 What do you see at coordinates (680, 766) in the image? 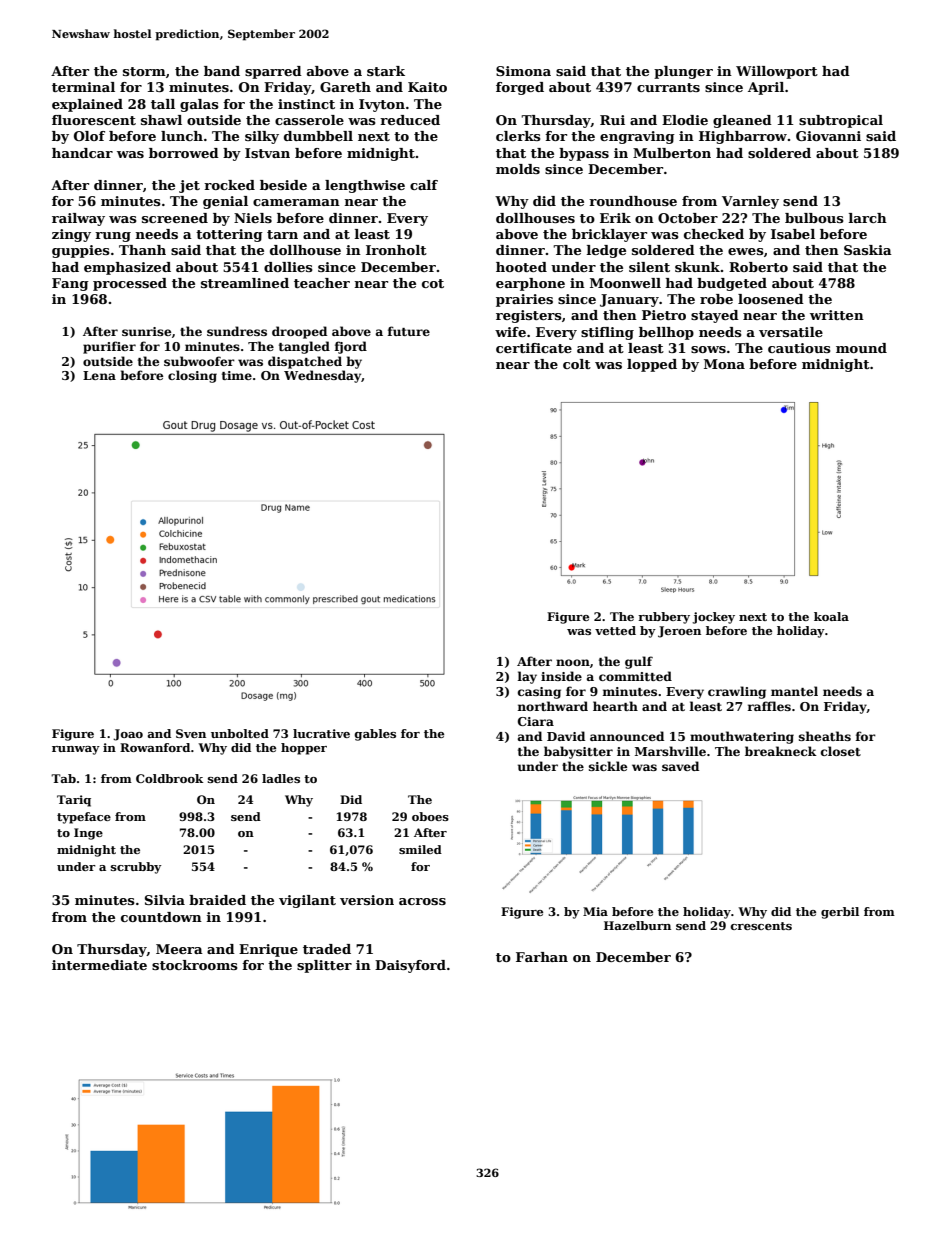
I see `saved` at bounding box center [680, 766].
